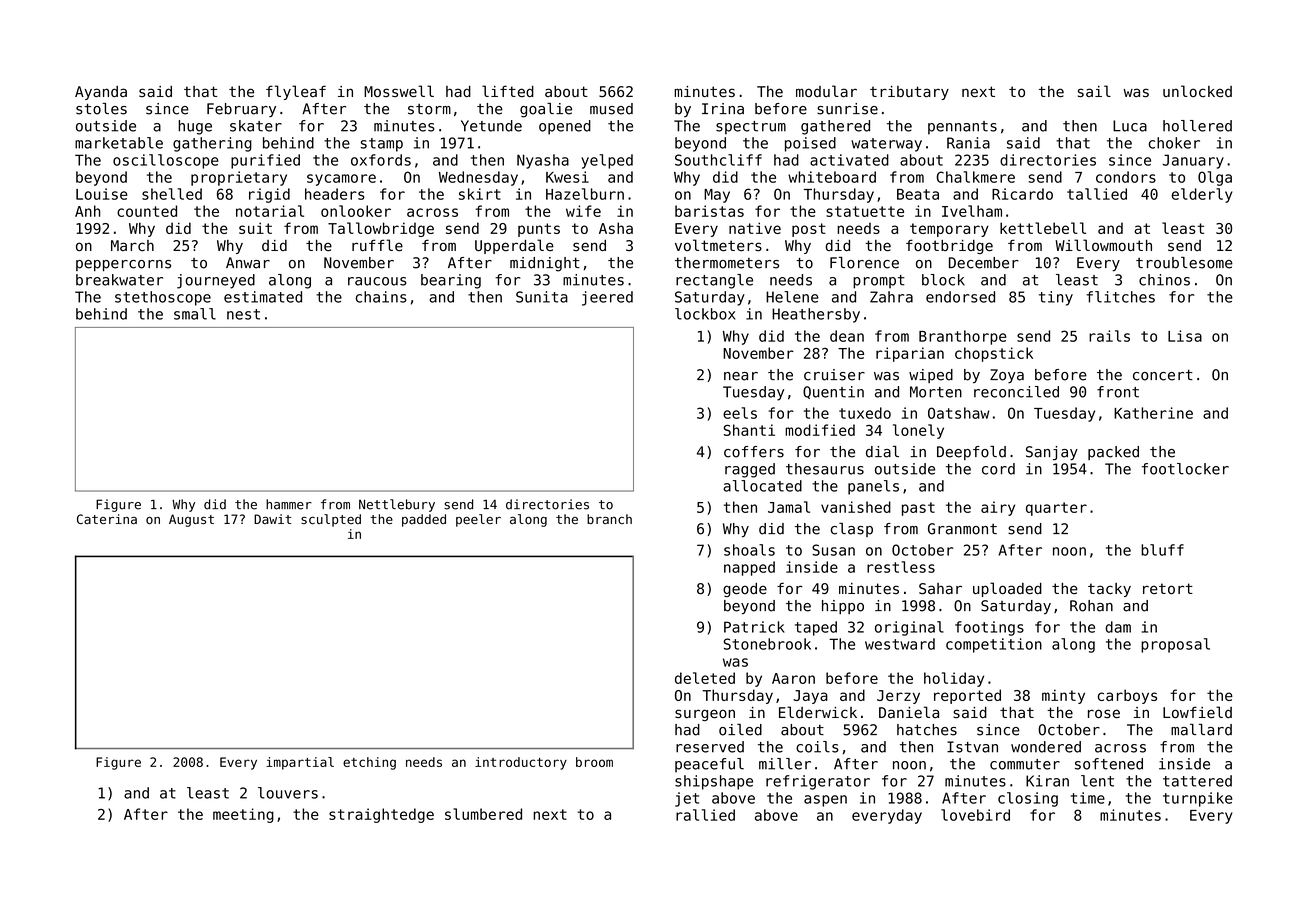 The width and height of the screenshot is (1308, 924). What do you see at coordinates (1094, 91) in the screenshot?
I see `sail` at bounding box center [1094, 91].
